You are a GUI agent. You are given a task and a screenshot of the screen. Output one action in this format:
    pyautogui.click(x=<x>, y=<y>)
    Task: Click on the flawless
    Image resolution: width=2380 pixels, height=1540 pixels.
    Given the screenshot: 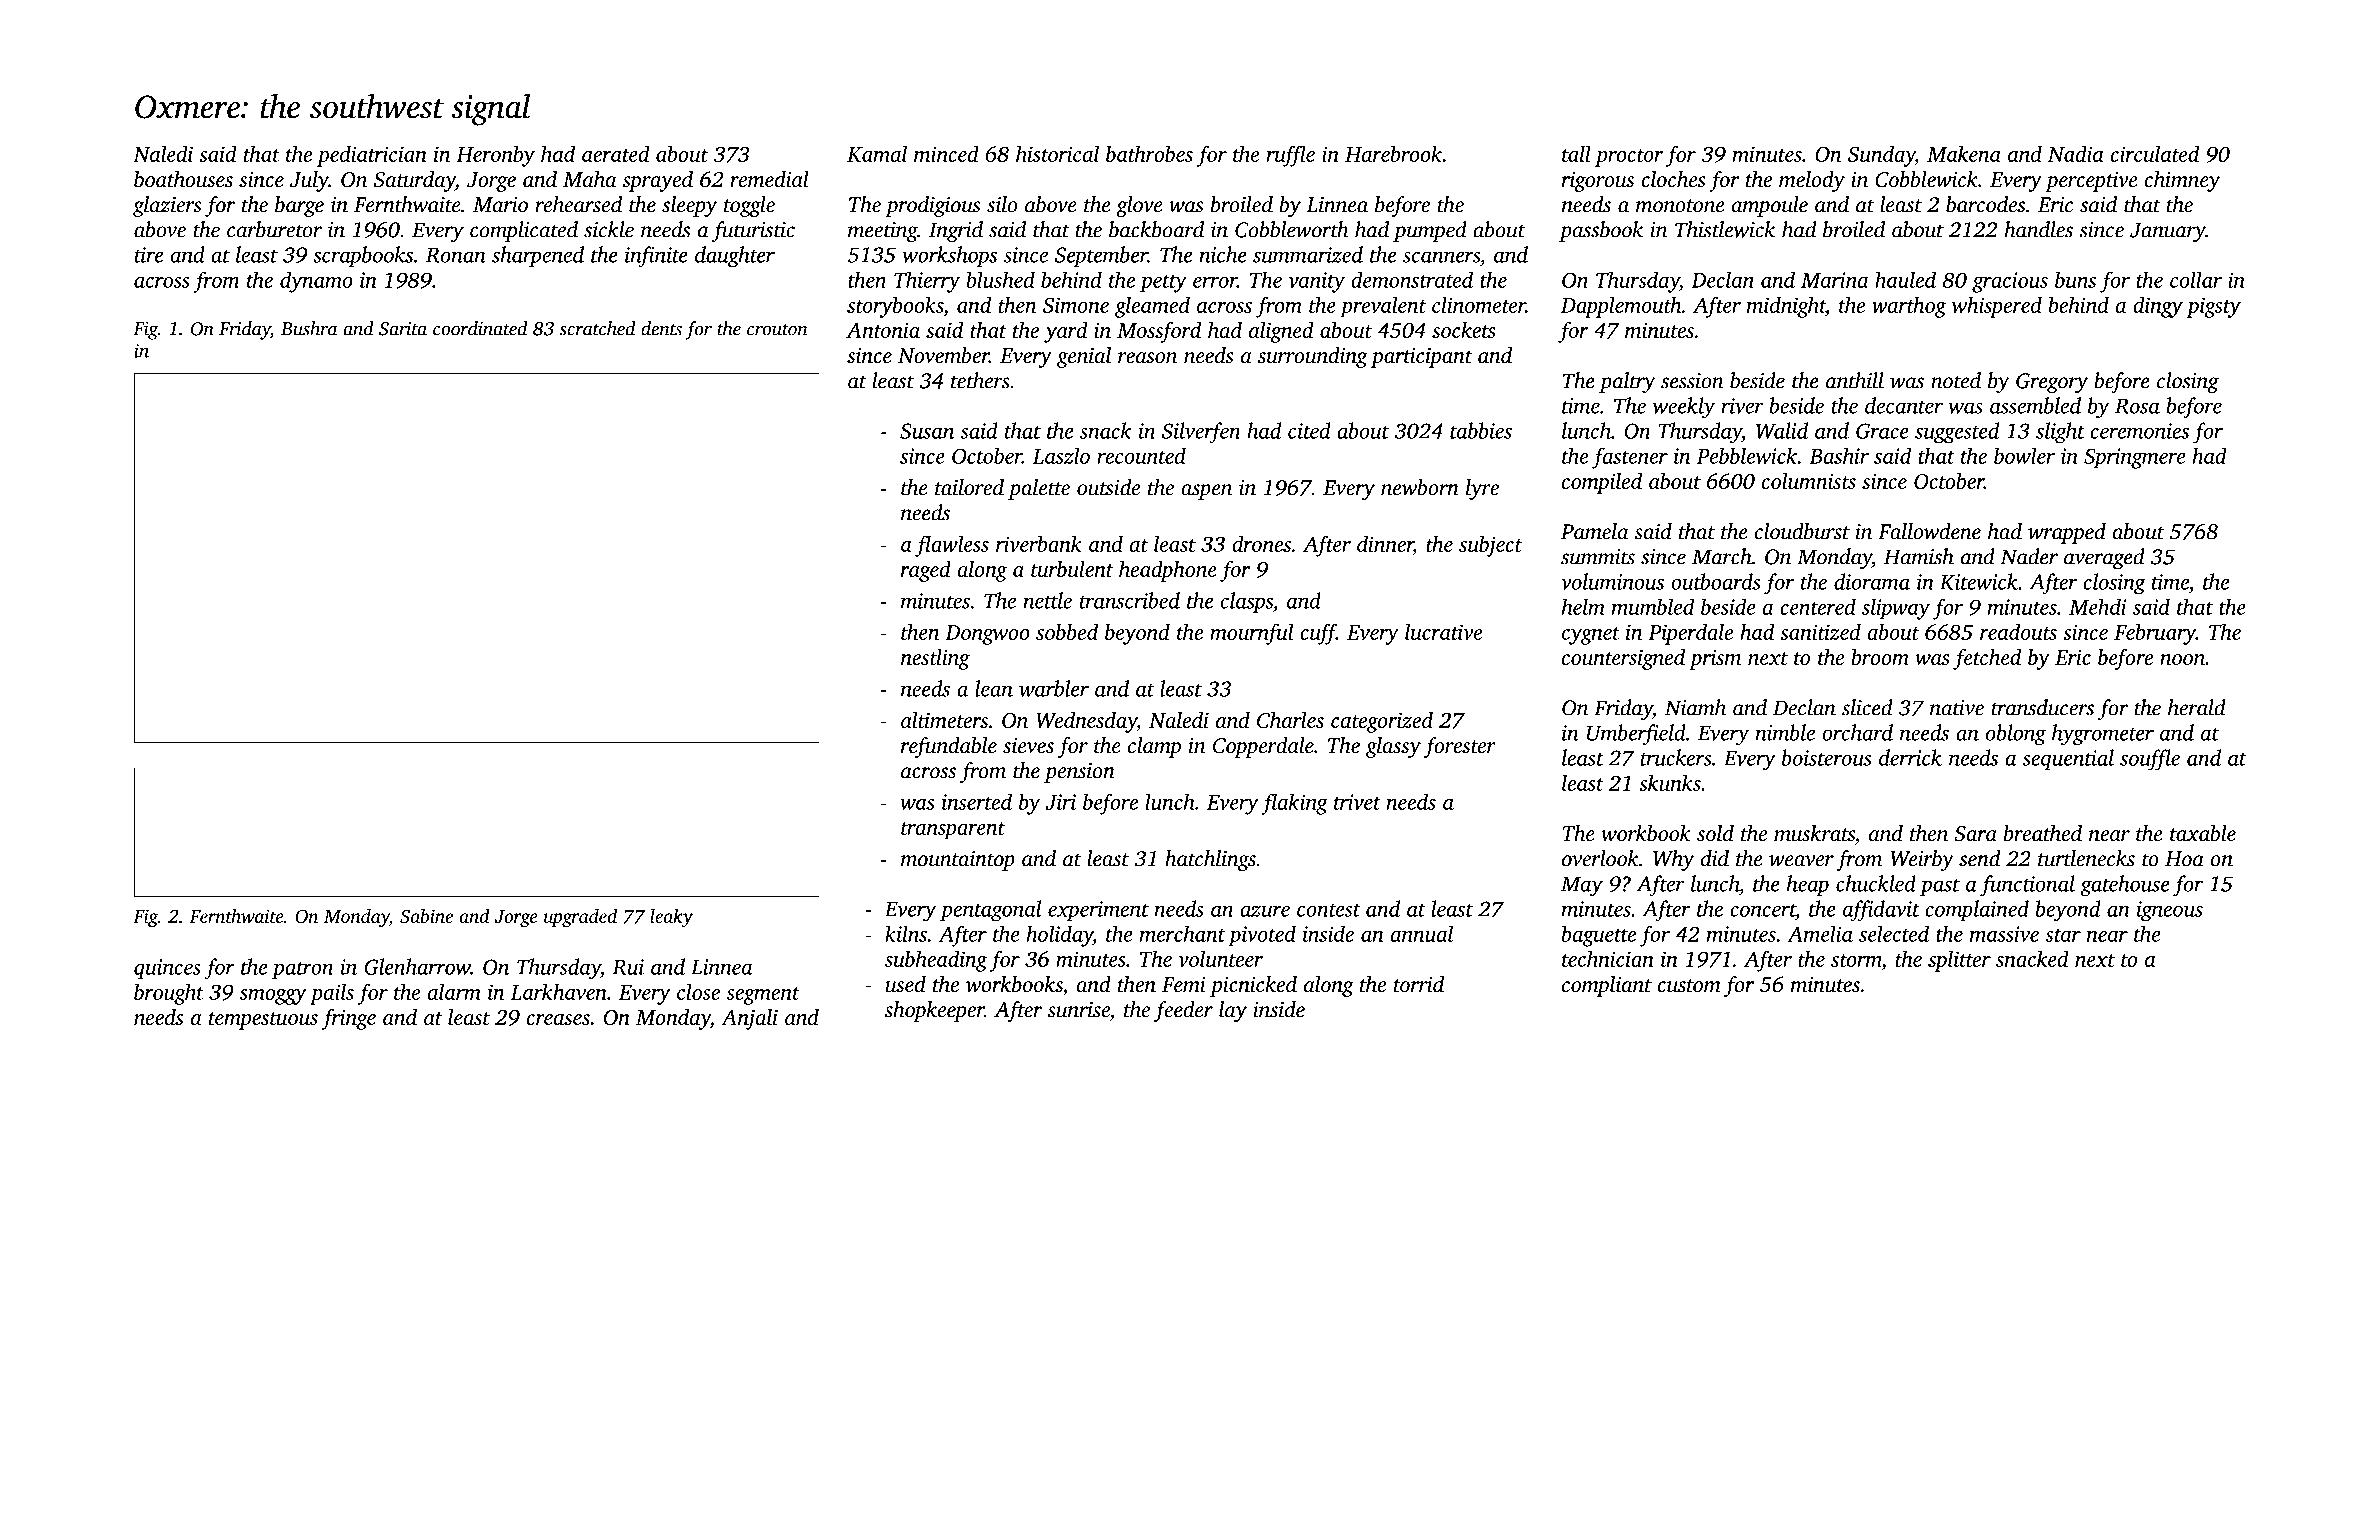 What is the action you would take?
    pyautogui.click(x=952, y=546)
